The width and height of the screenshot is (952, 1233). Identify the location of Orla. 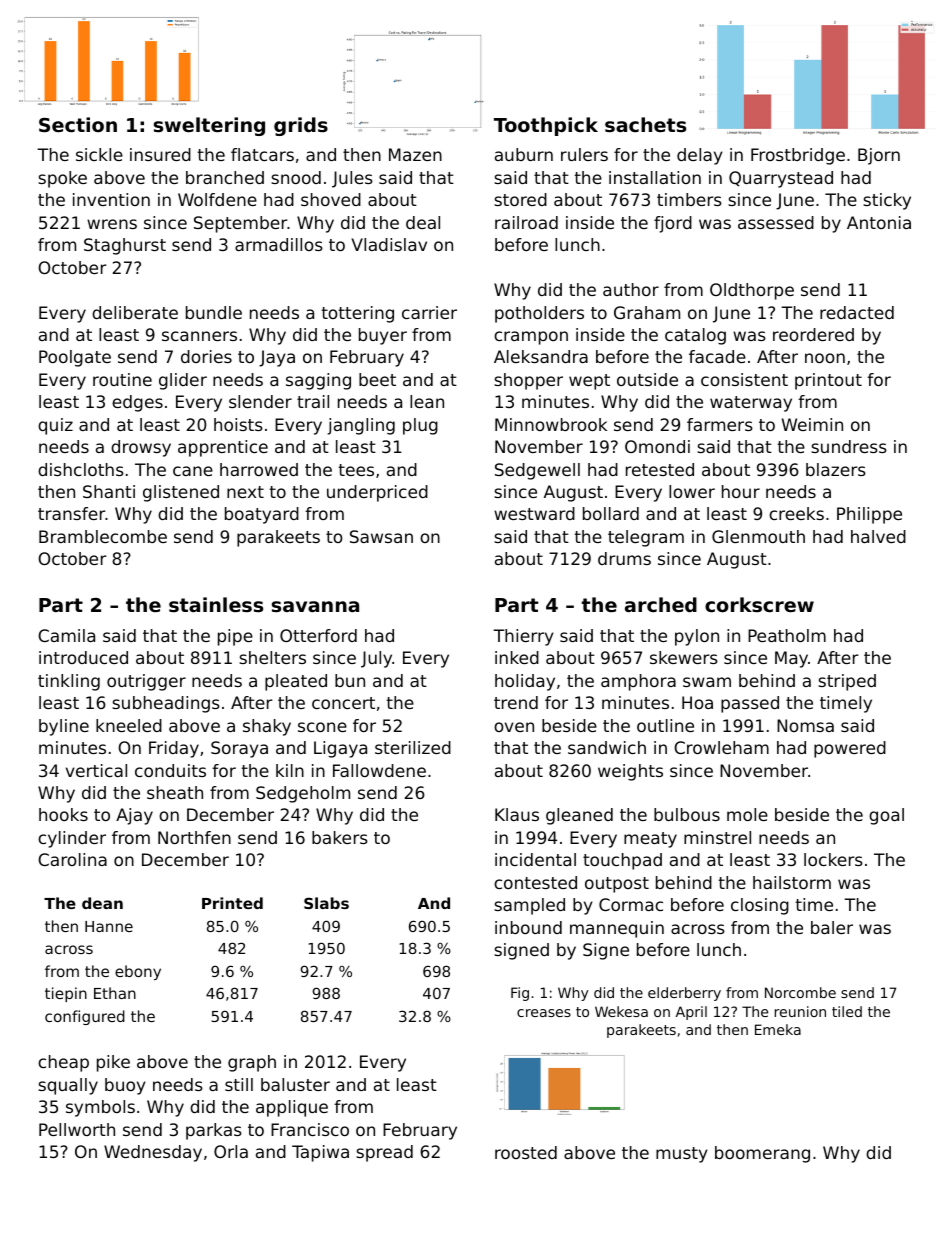
(231, 1151).
